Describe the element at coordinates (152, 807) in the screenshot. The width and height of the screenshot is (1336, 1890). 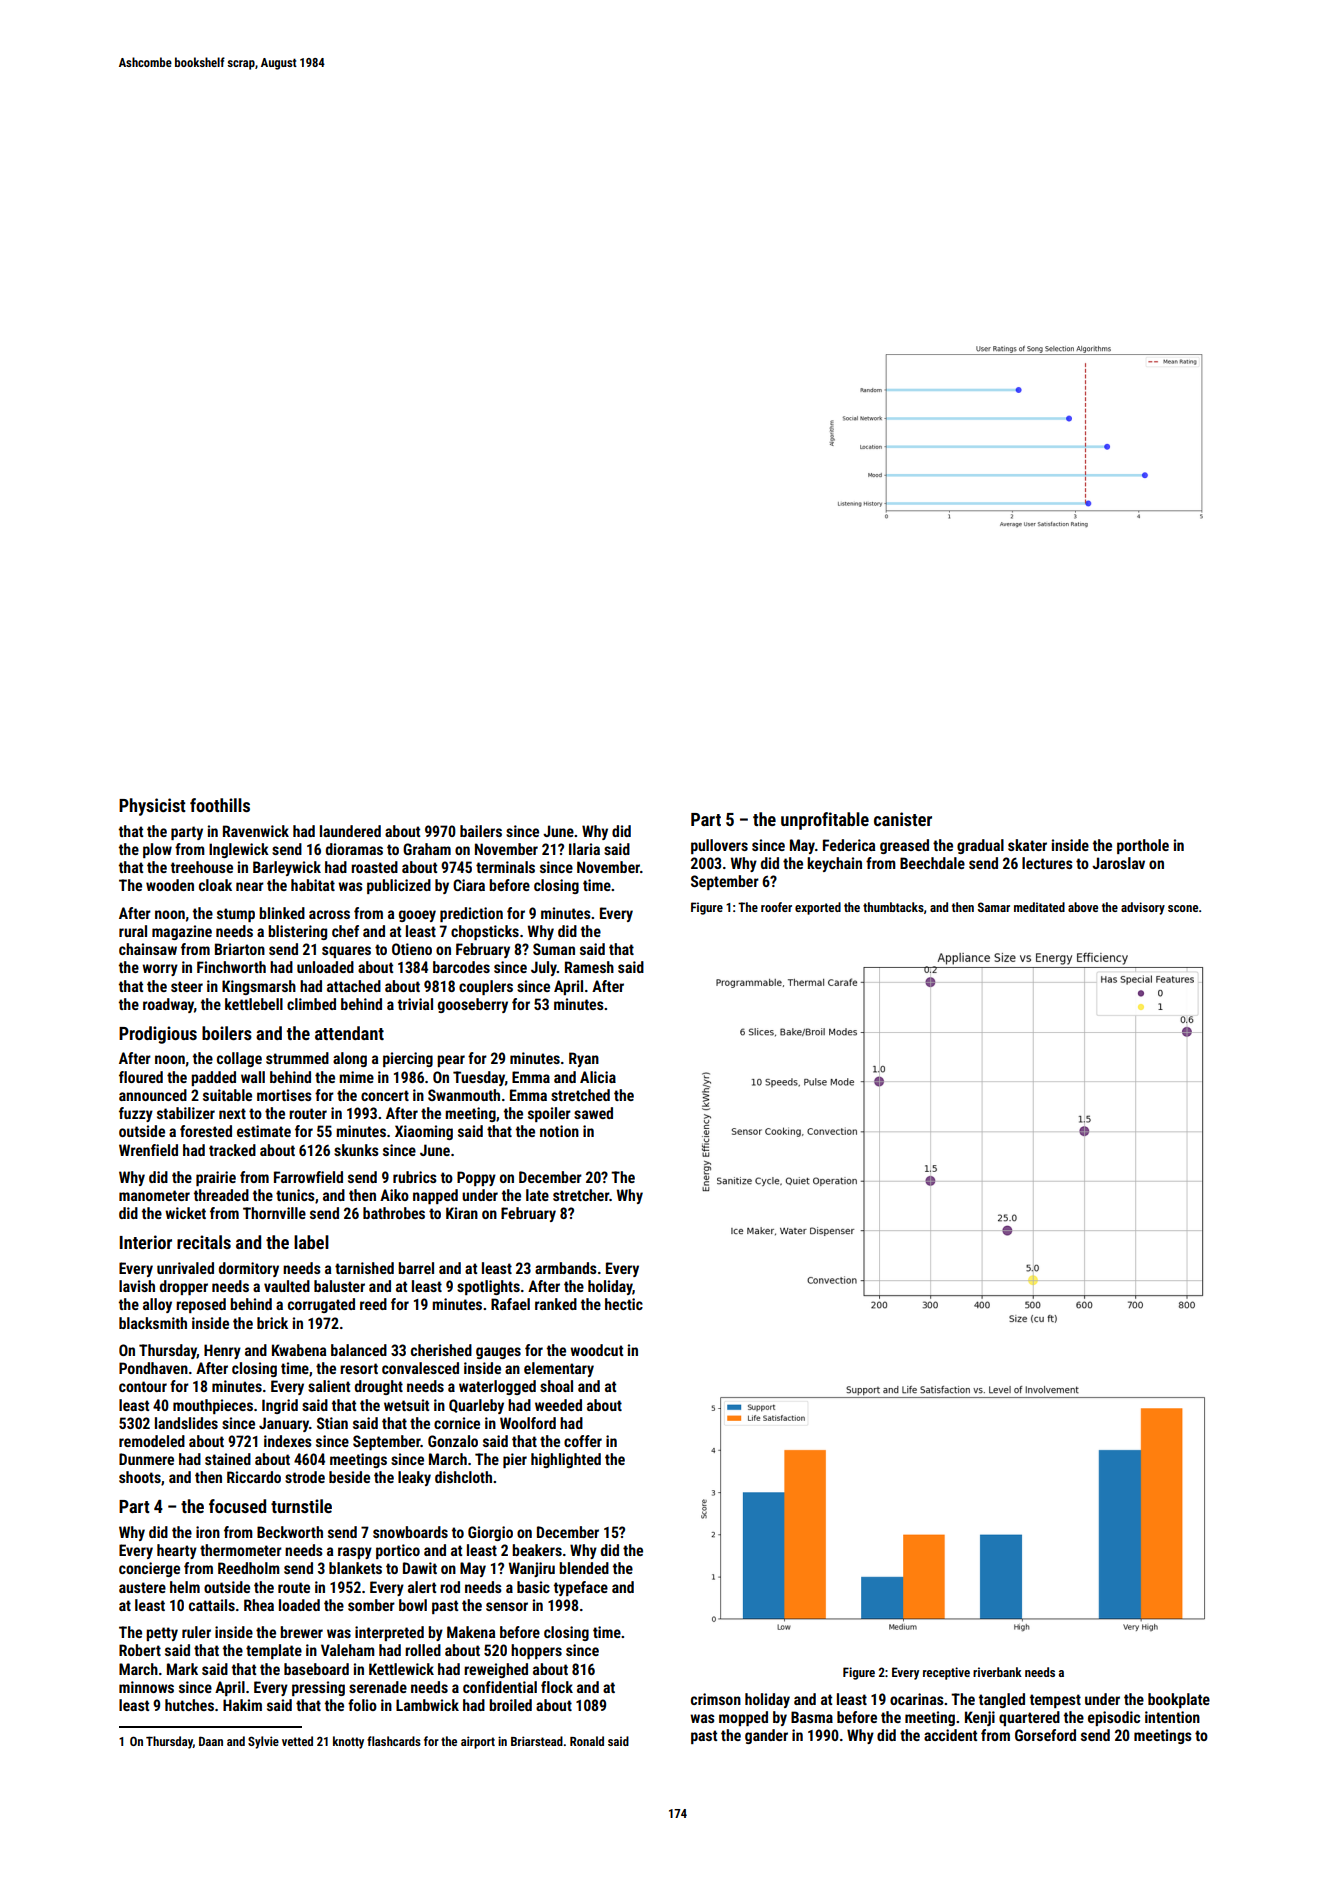
I see `Physicist` at that location.
